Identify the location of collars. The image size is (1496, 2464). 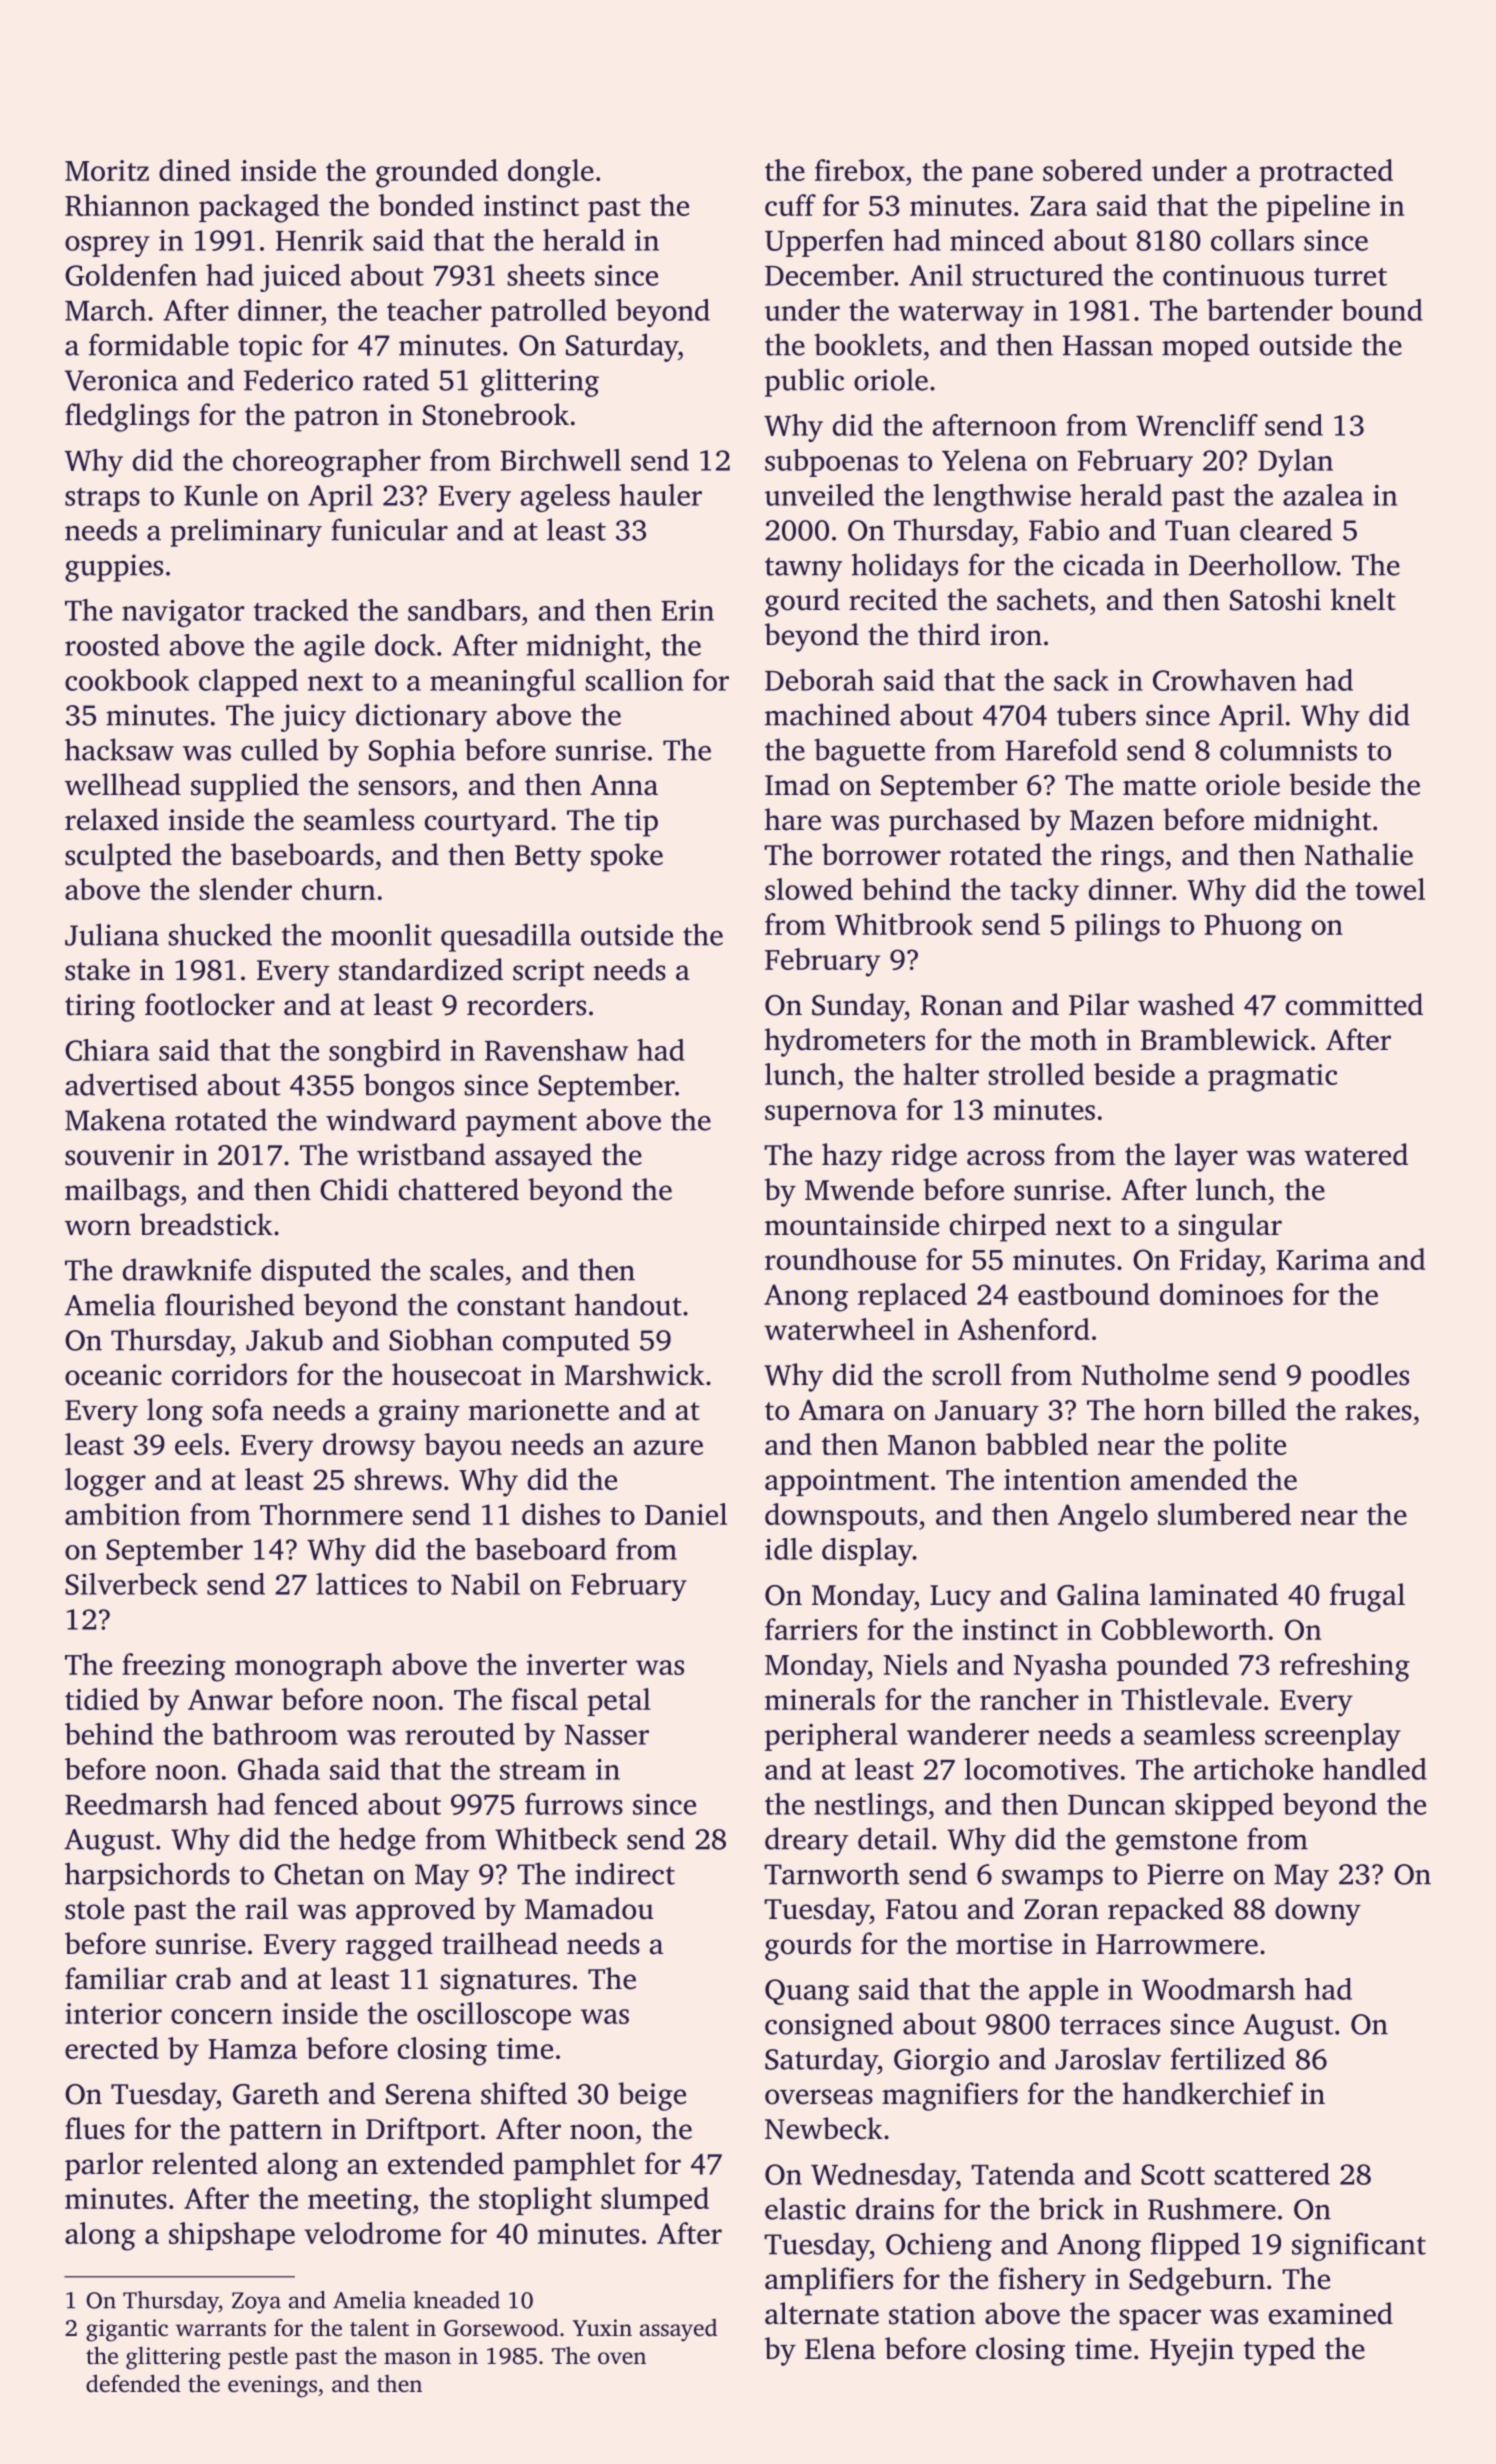
(1252, 240).
